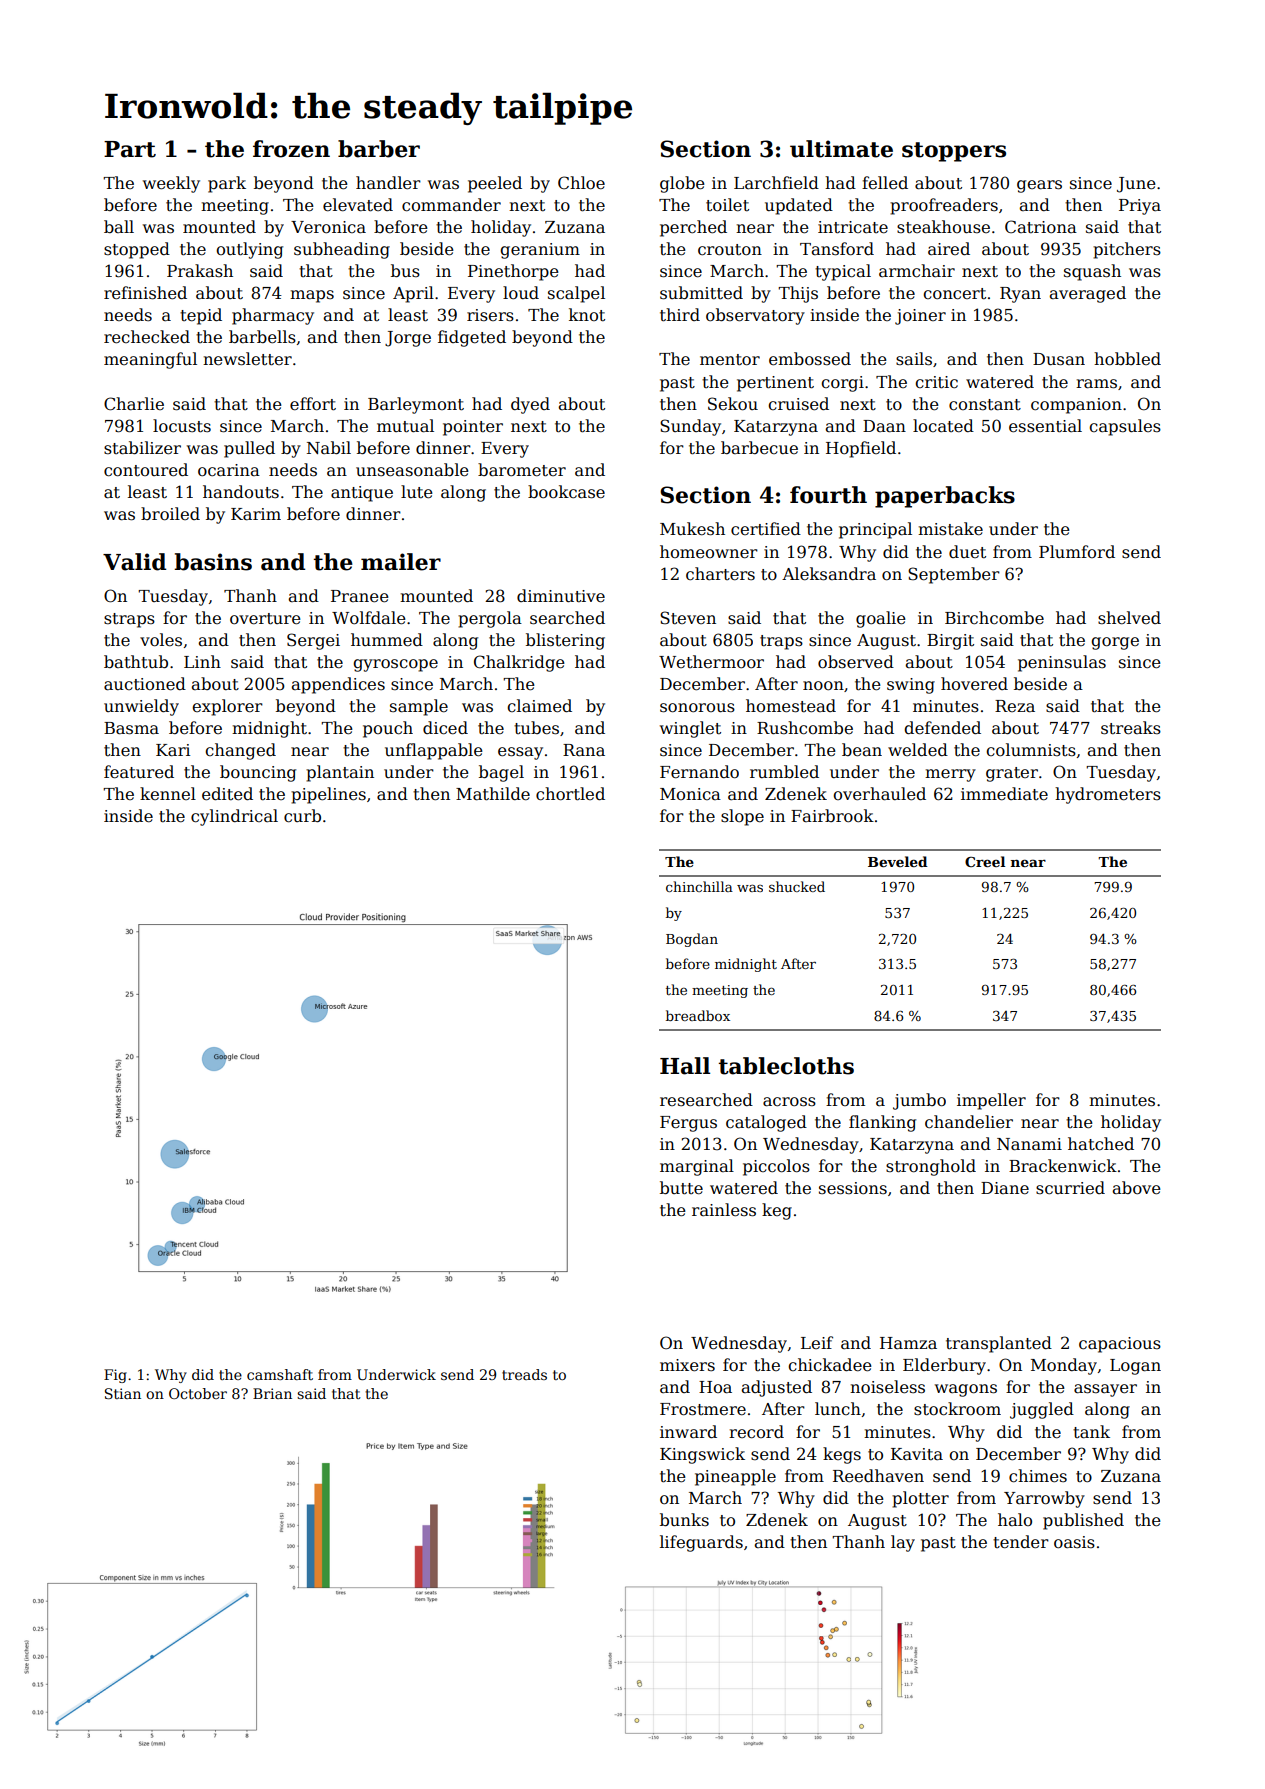 This image has height=1789, width=1265. What do you see at coordinates (682, 184) in the image?
I see `globe` at bounding box center [682, 184].
